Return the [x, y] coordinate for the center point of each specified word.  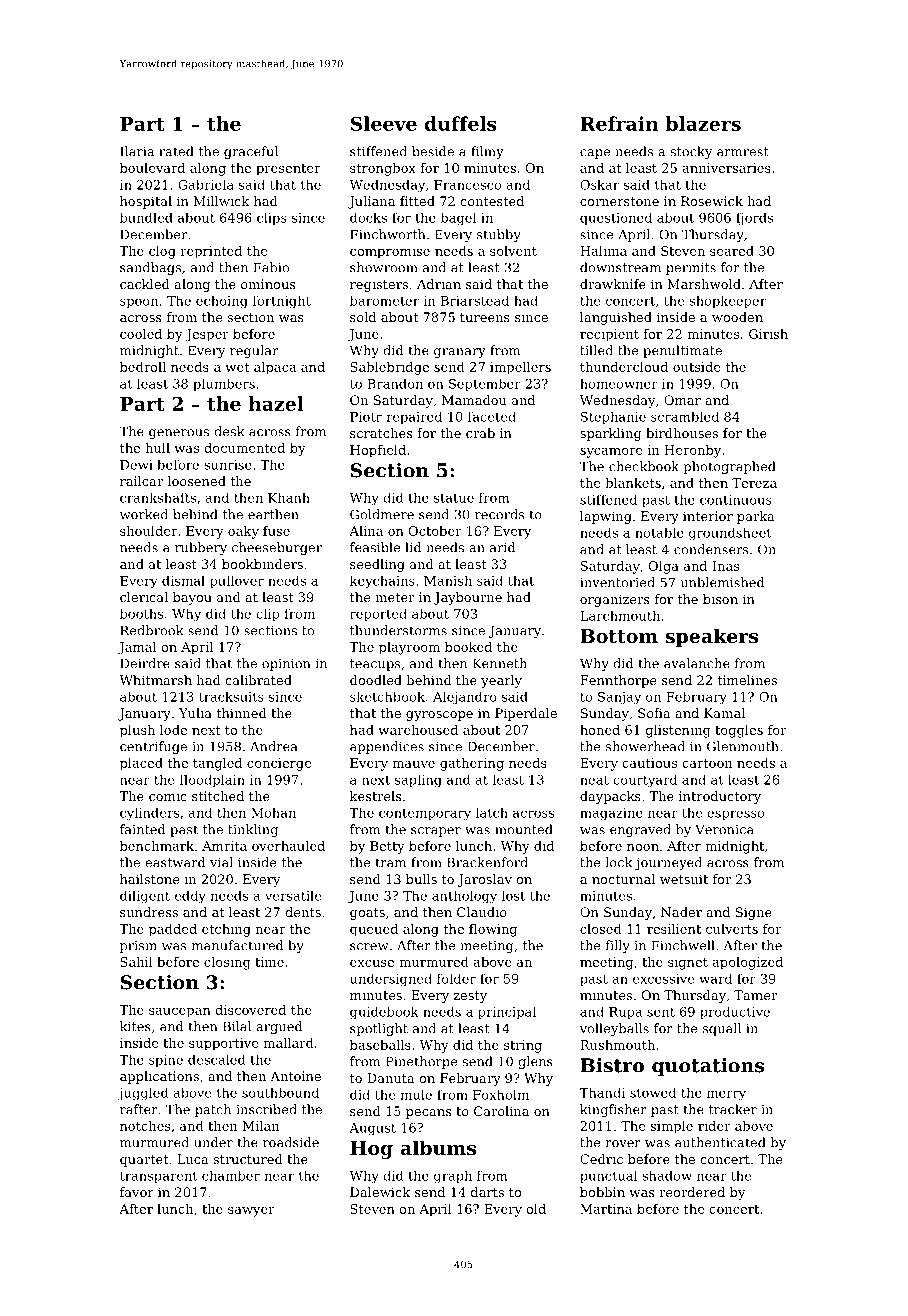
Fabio [271, 267]
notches [145, 1126]
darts [487, 1192]
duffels [461, 123]
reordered [692, 1192]
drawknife [613, 284]
